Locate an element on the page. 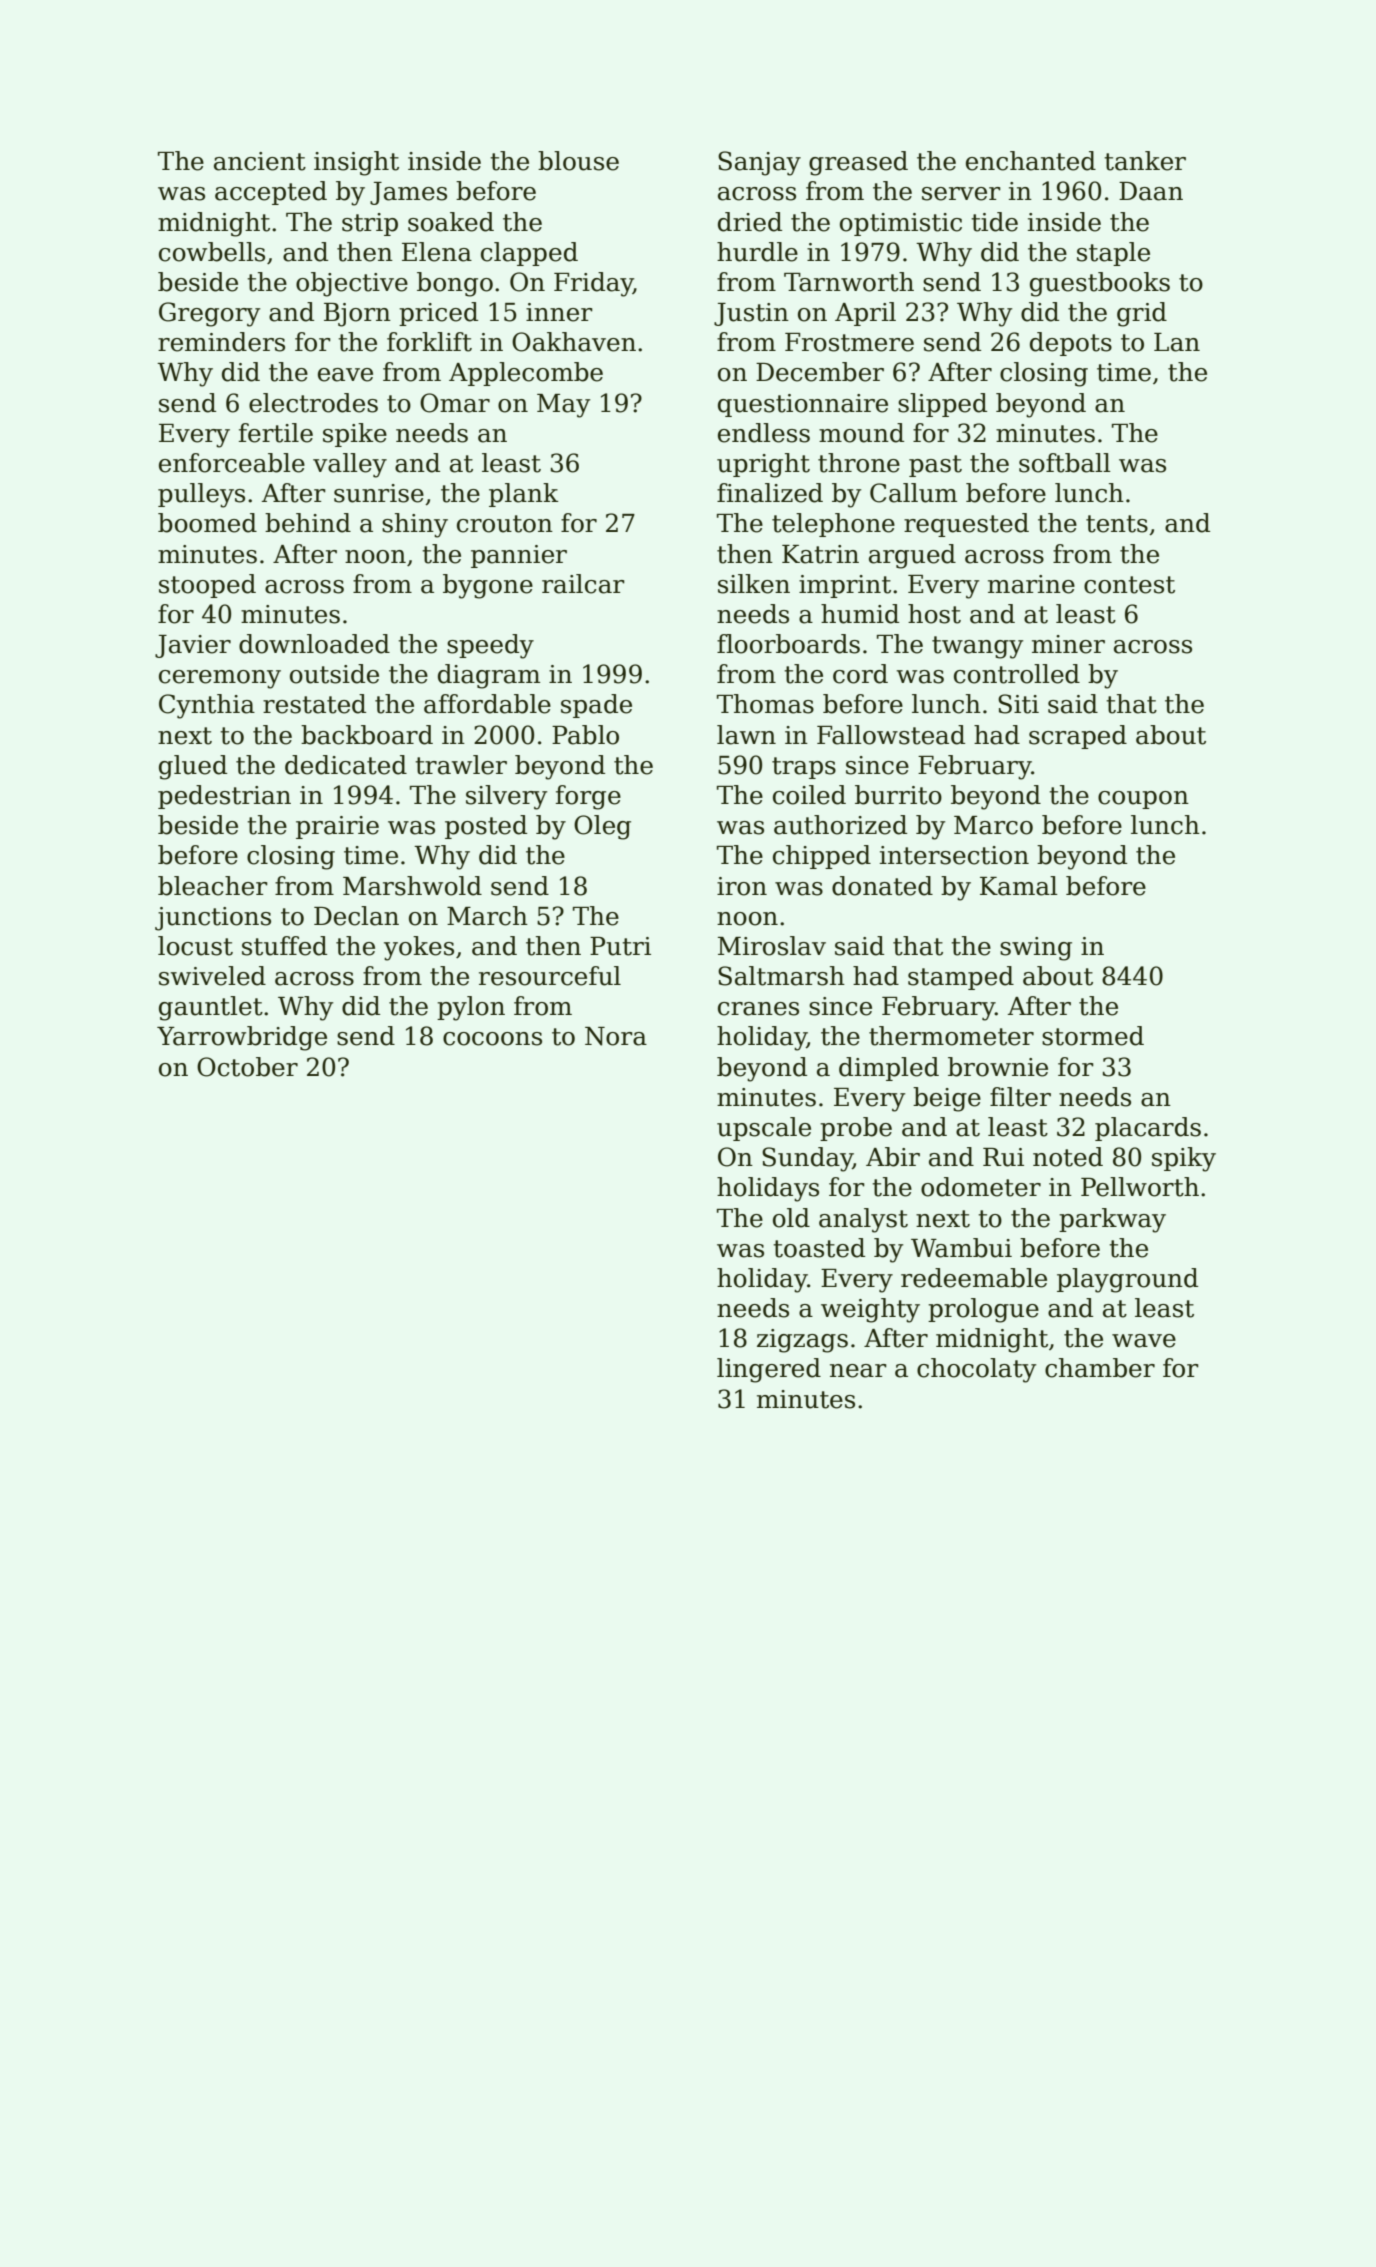 Image resolution: width=1376 pixels, height=2267 pixels. stormed is located at coordinates (1093, 1036).
